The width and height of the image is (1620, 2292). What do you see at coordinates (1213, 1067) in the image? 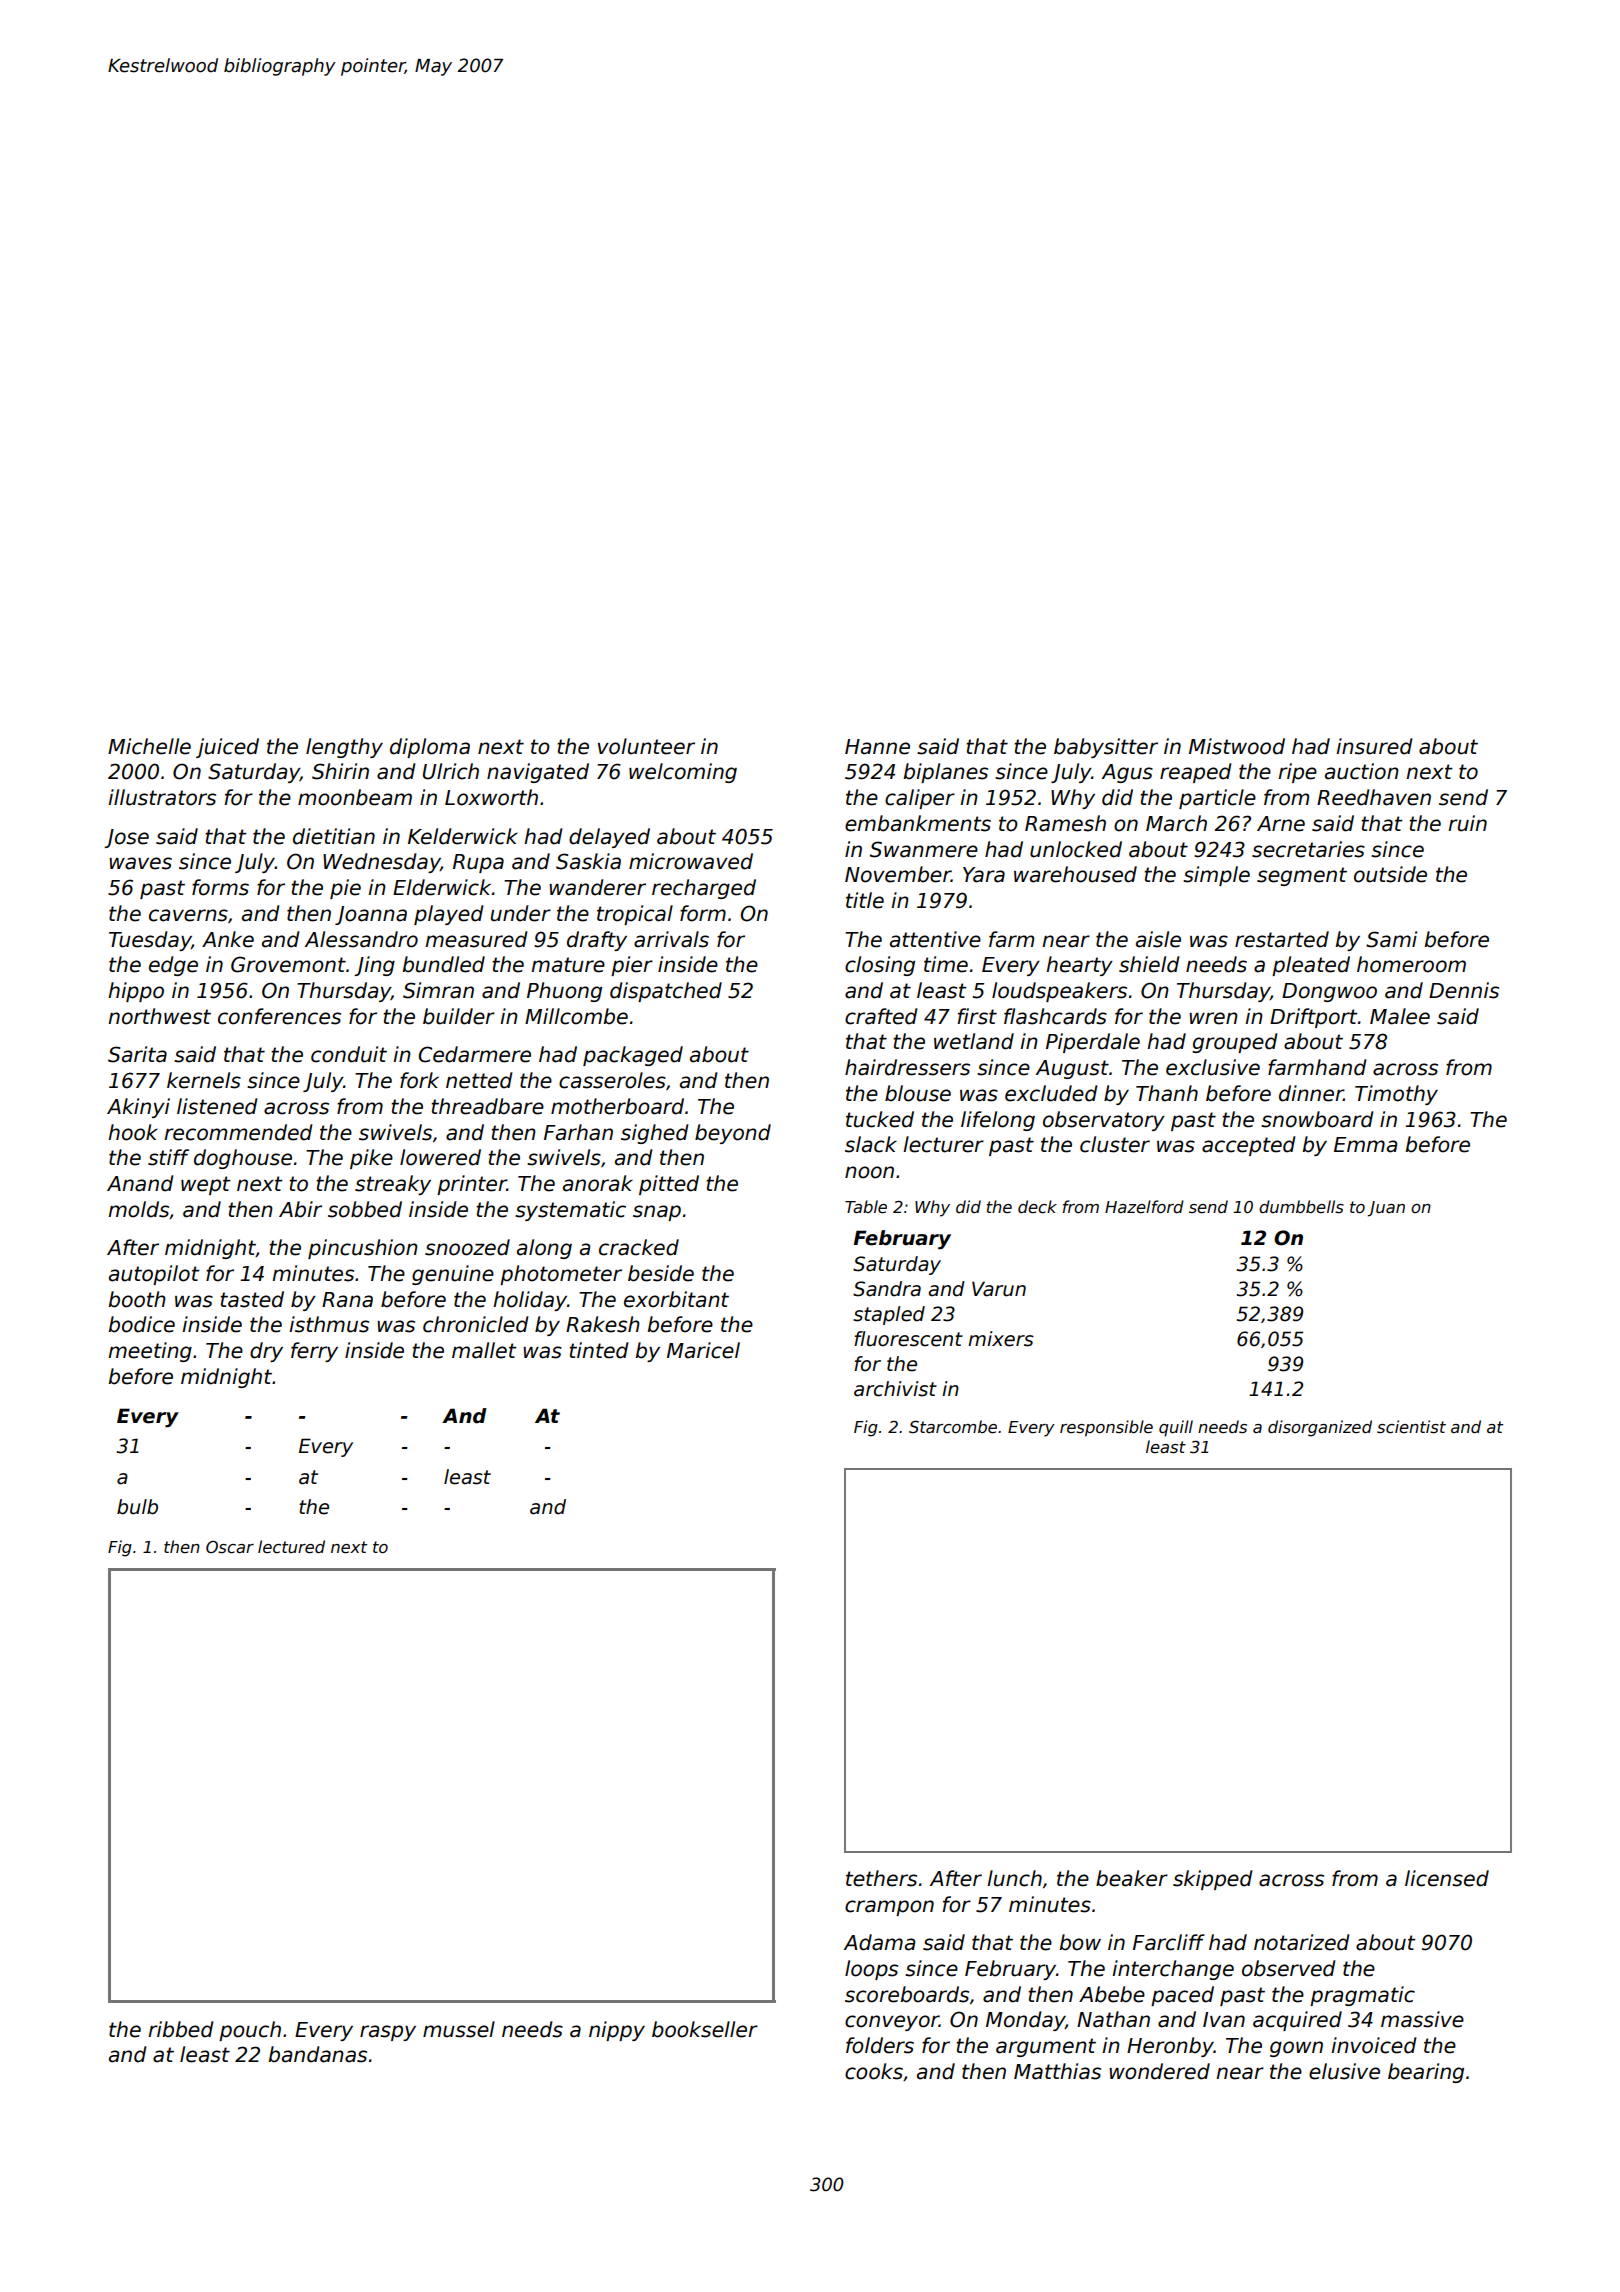
I see `exclusive` at bounding box center [1213, 1067].
